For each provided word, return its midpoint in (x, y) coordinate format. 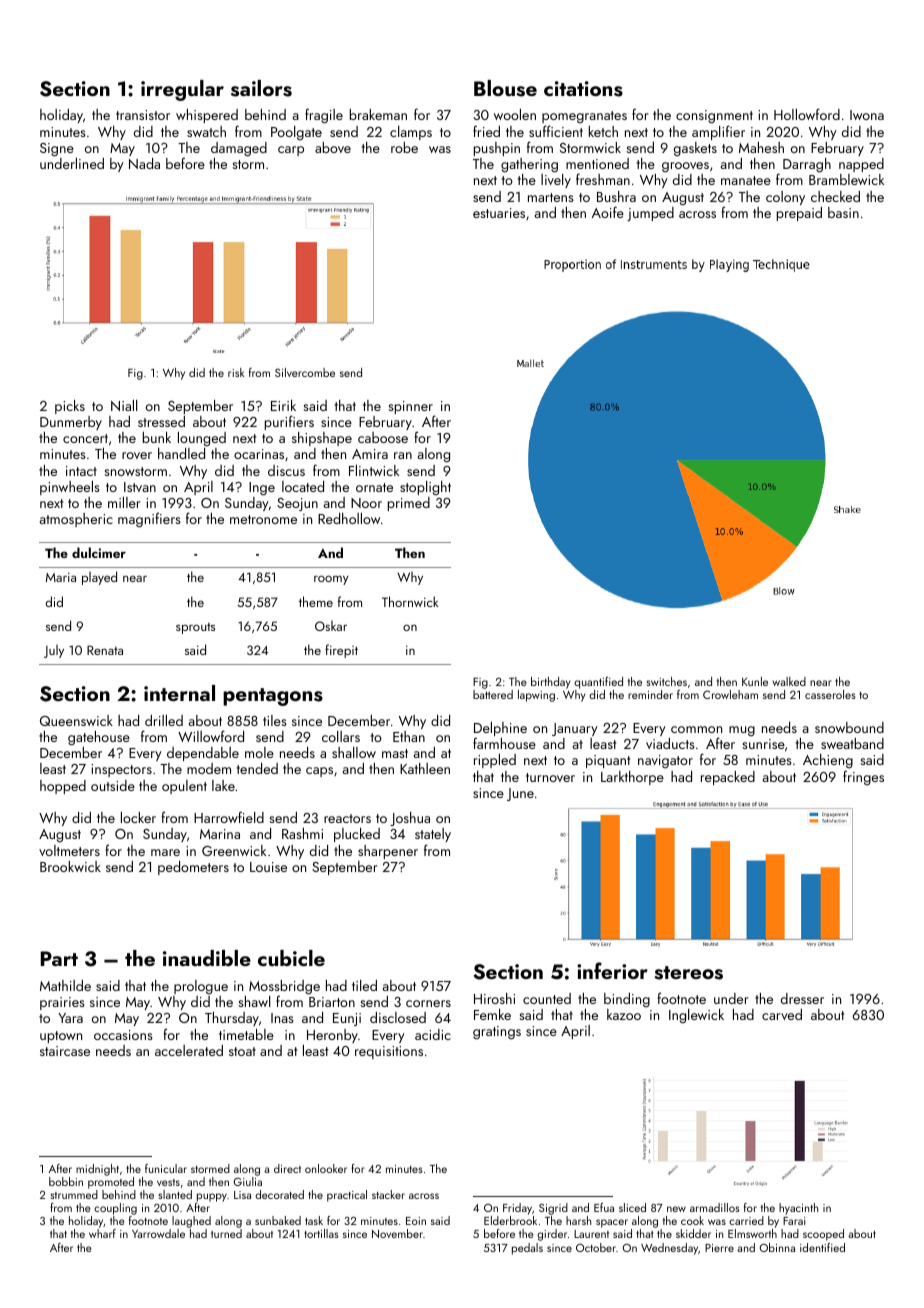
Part (59, 958)
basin (843, 212)
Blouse (505, 88)
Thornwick (410, 601)
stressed (161, 421)
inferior (612, 970)
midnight (97, 1170)
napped (861, 165)
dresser (802, 998)
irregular (182, 90)
